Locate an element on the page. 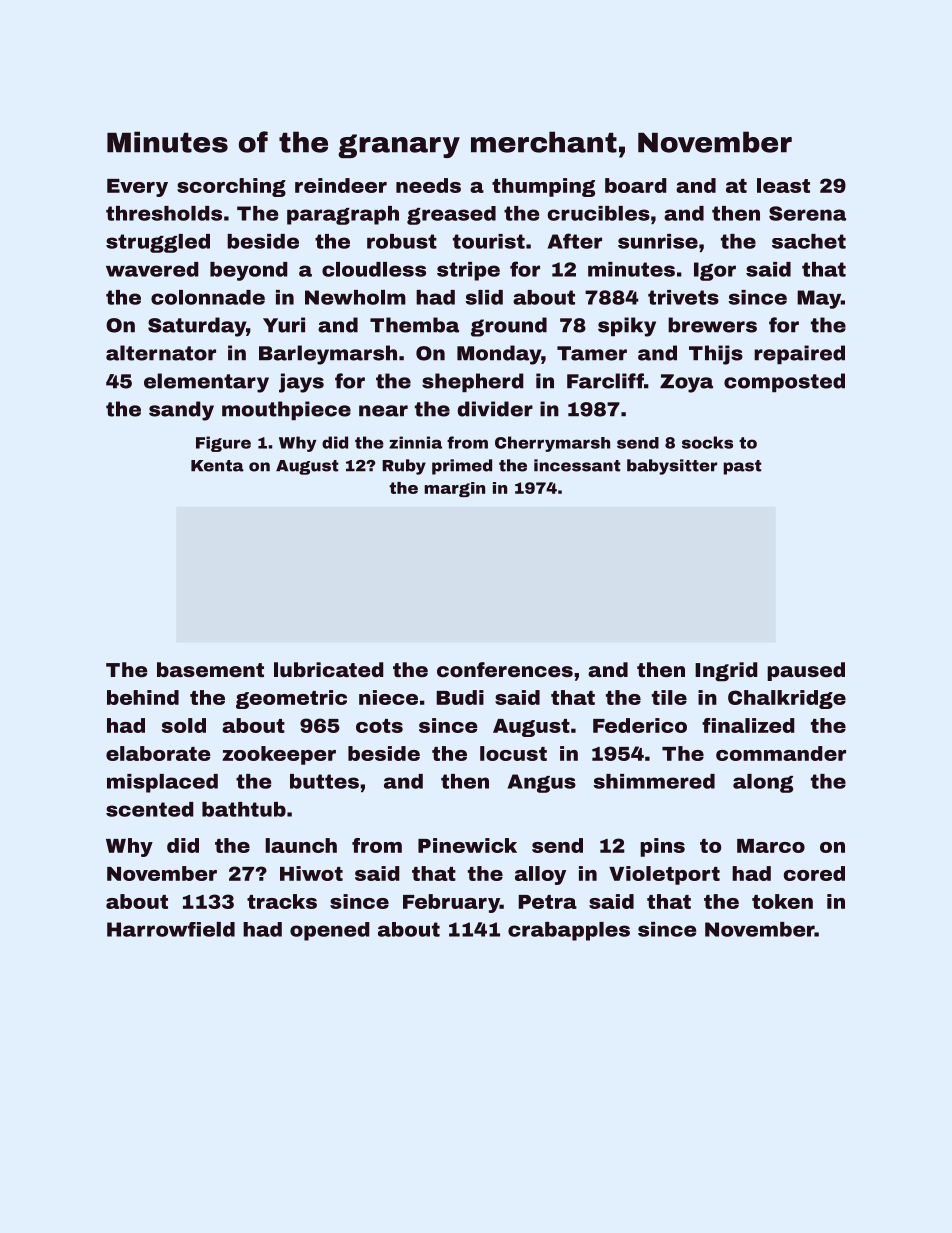  board is located at coordinates (635, 185).
